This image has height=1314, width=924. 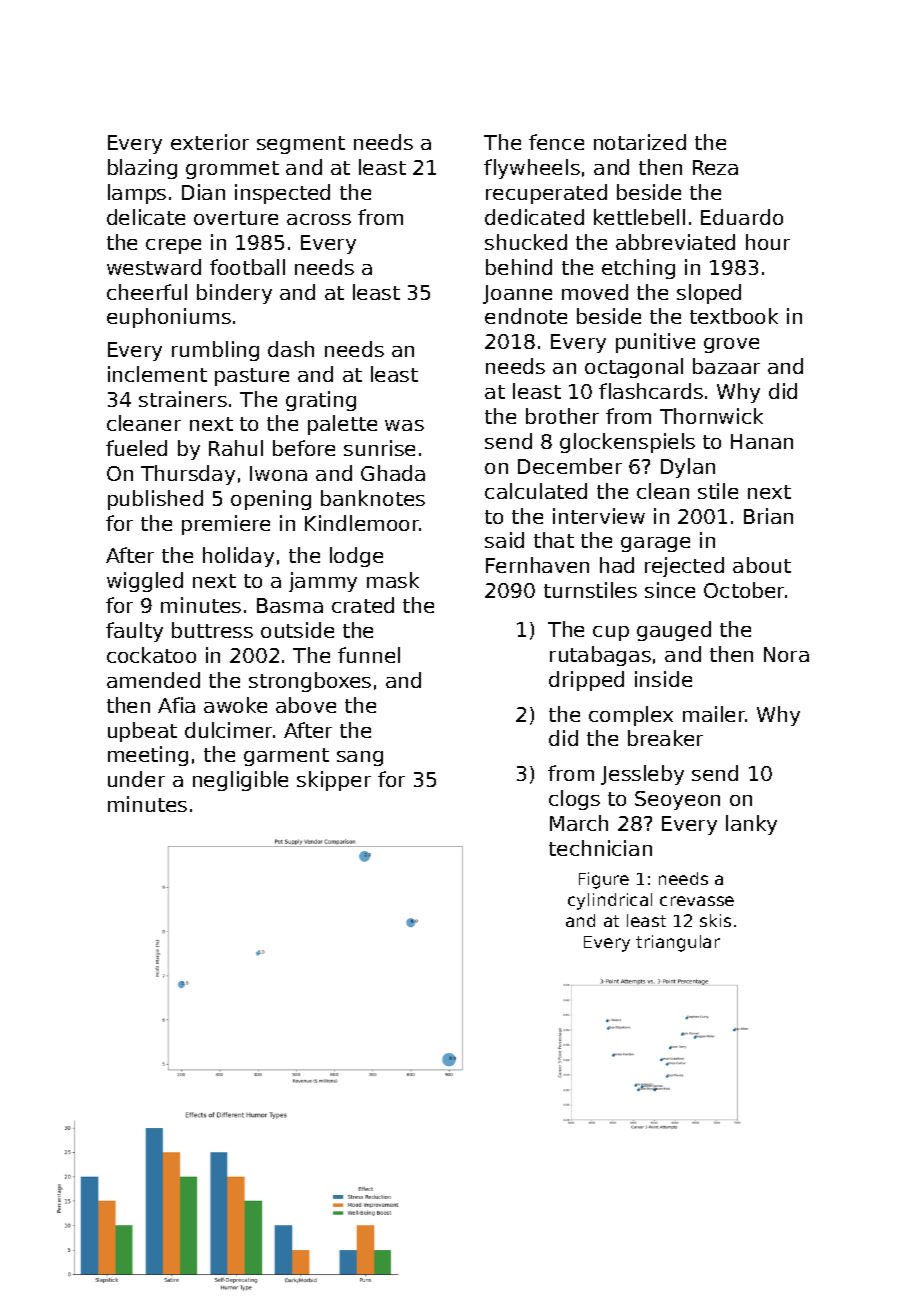 What do you see at coordinates (631, 716) in the image?
I see `complex` at bounding box center [631, 716].
